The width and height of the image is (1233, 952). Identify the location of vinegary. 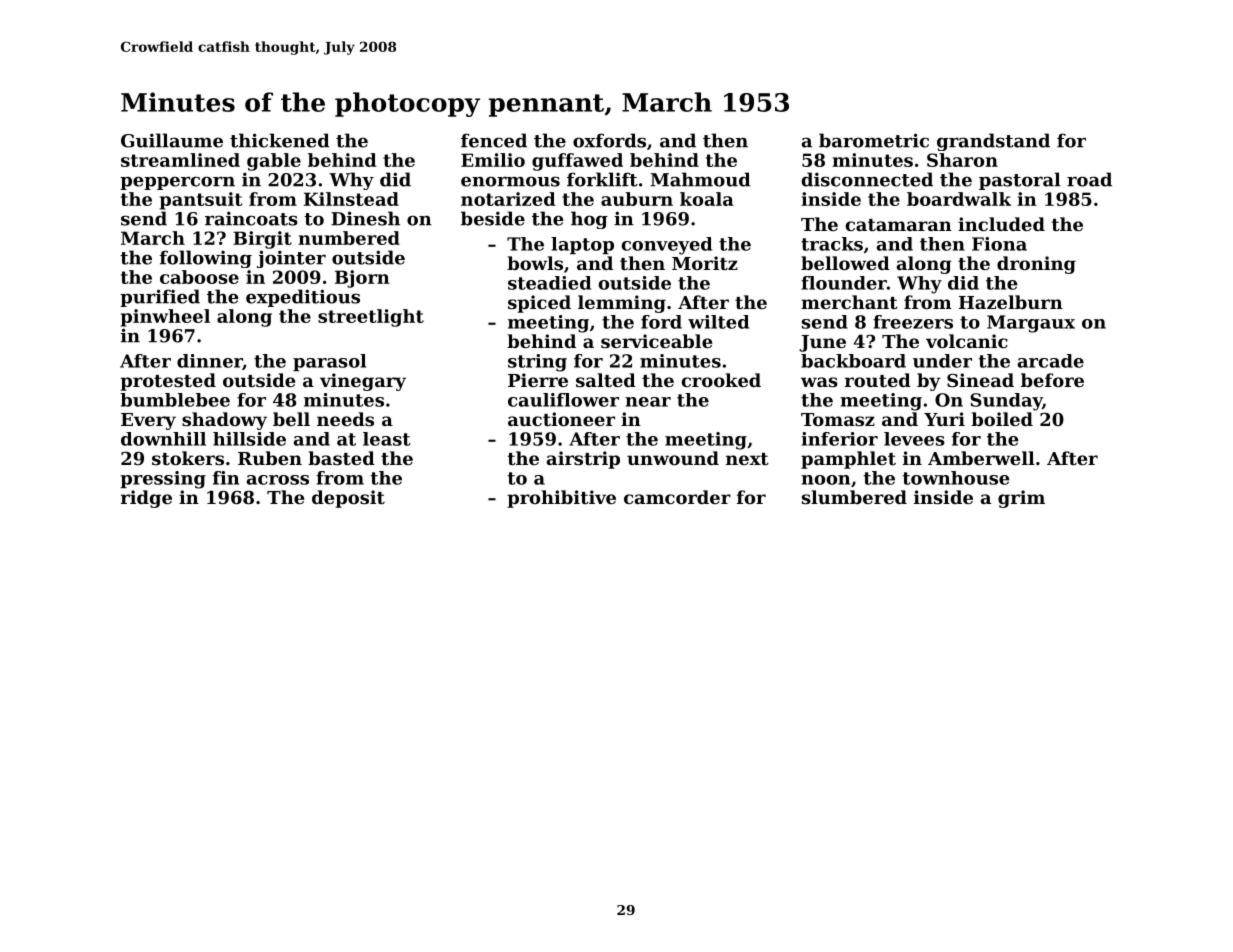
(363, 382).
